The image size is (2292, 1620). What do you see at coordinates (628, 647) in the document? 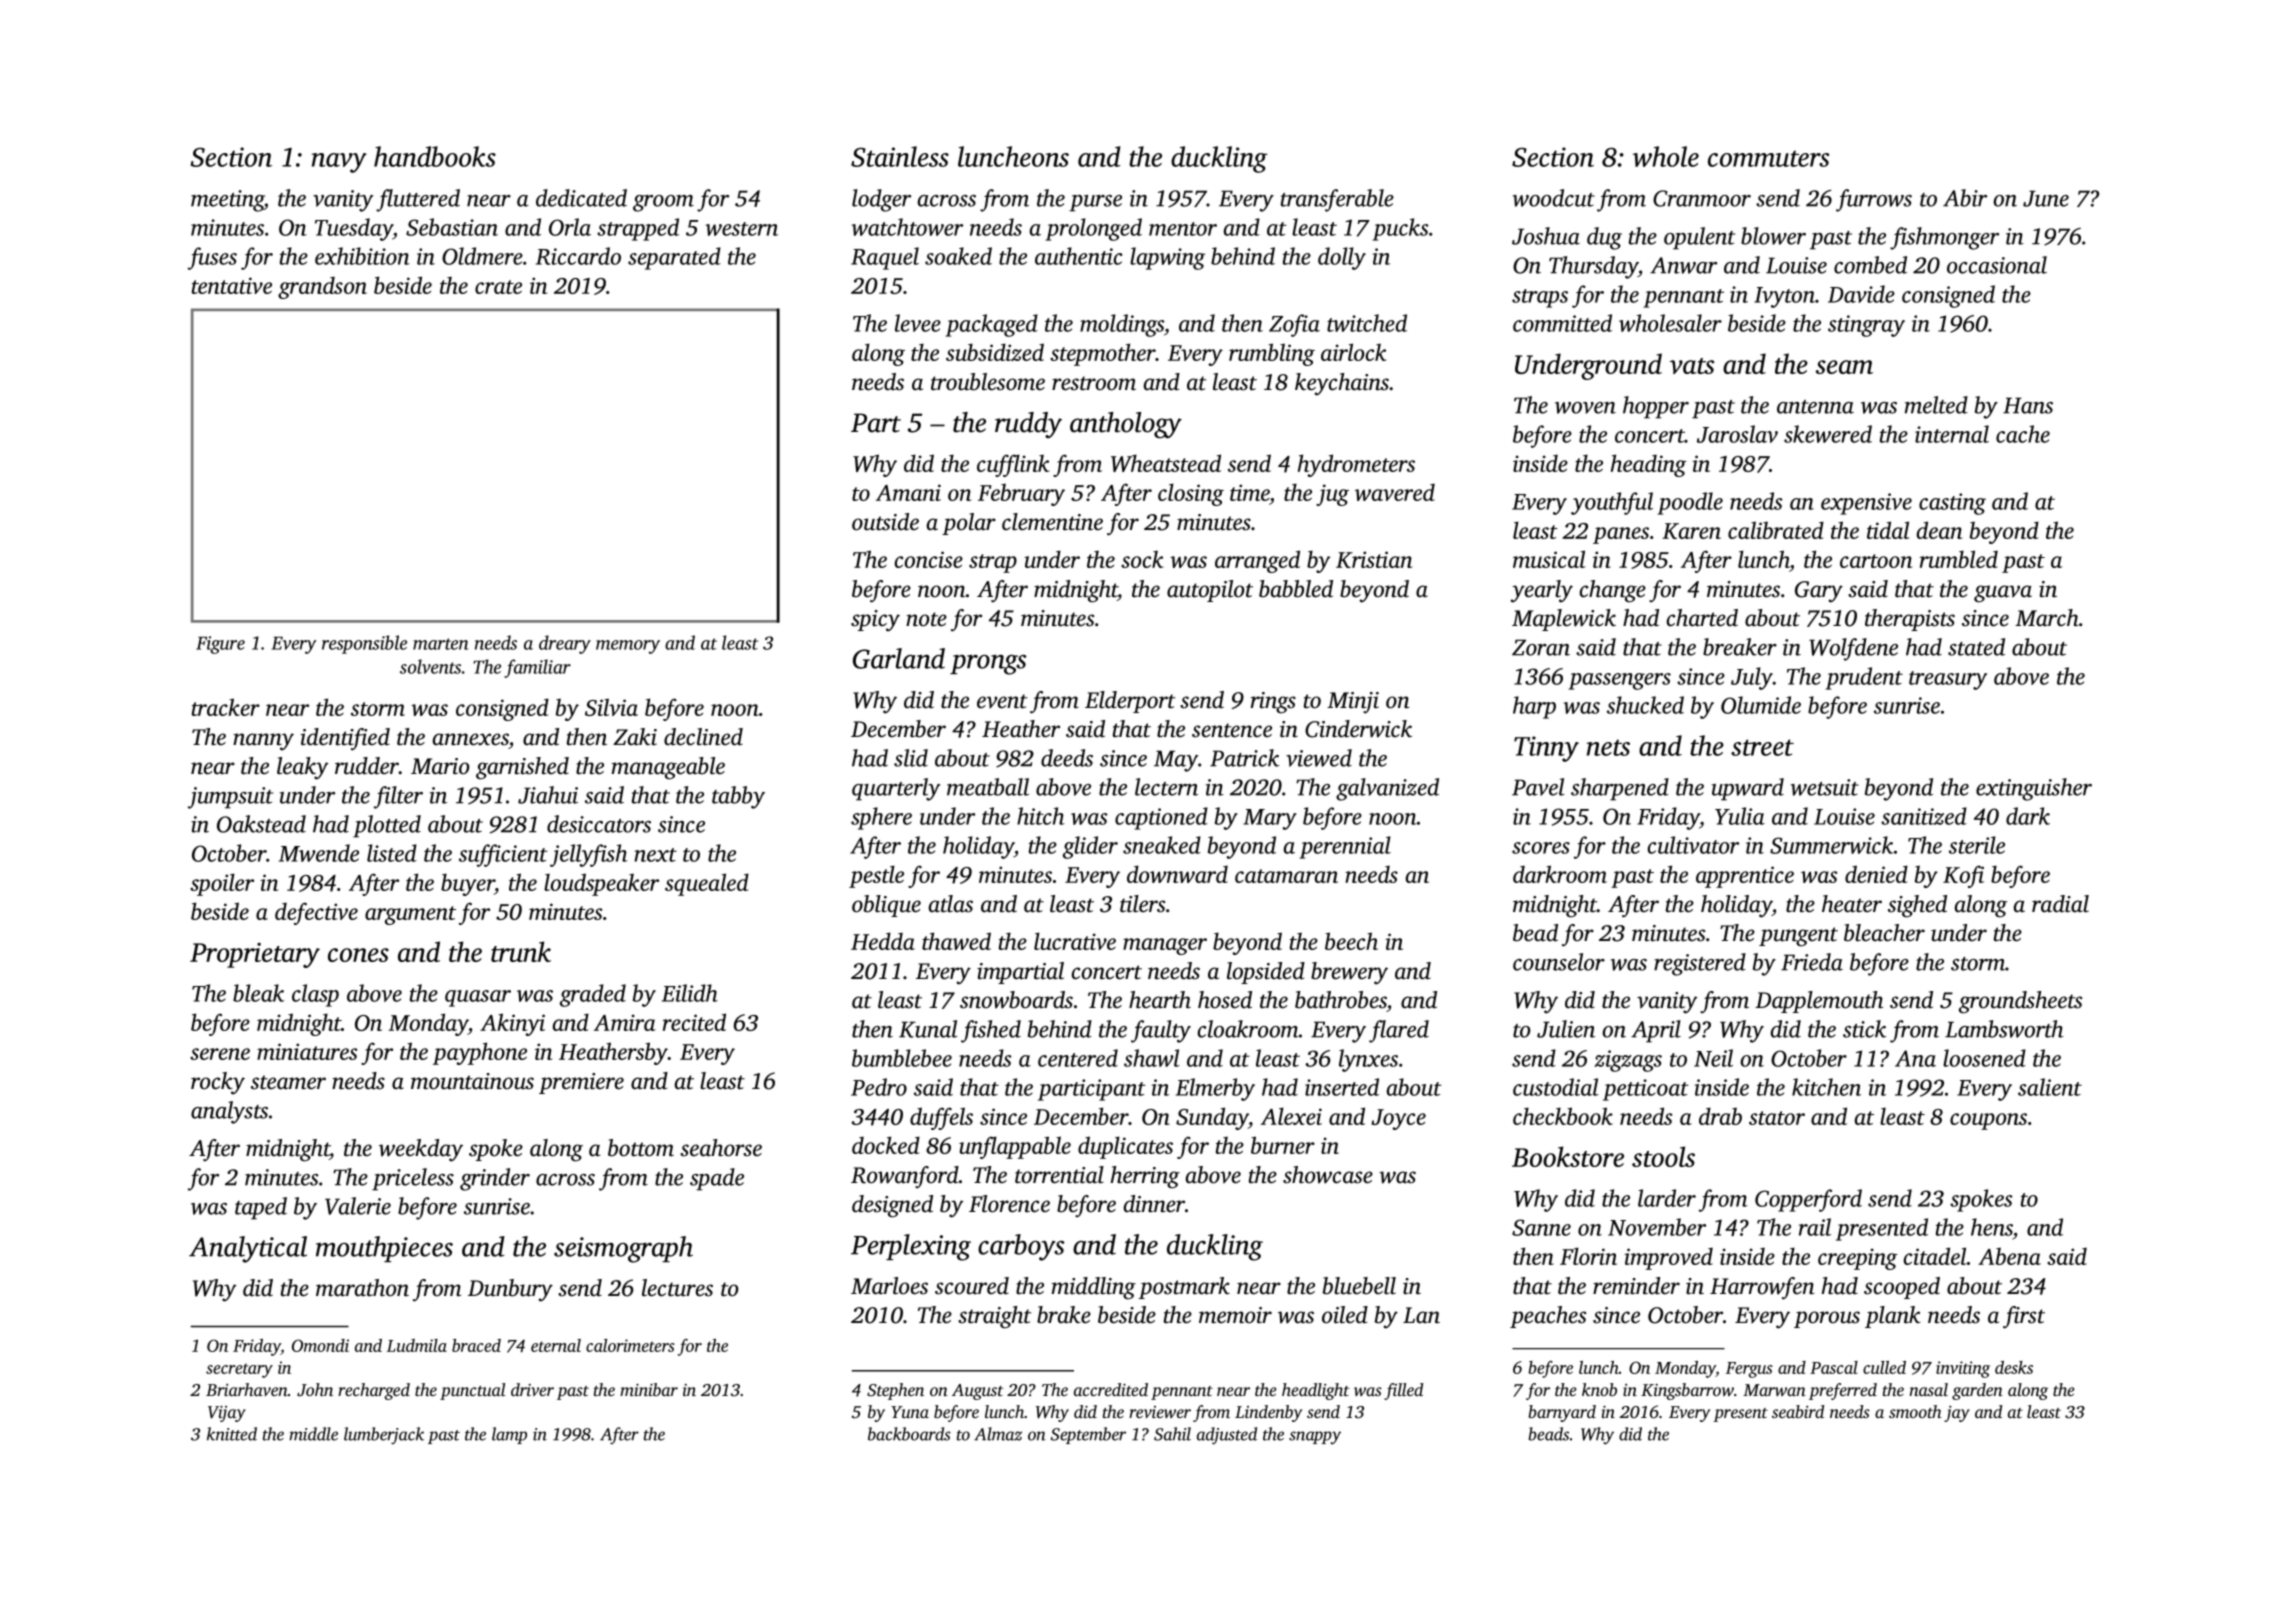
I see `memory` at bounding box center [628, 647].
